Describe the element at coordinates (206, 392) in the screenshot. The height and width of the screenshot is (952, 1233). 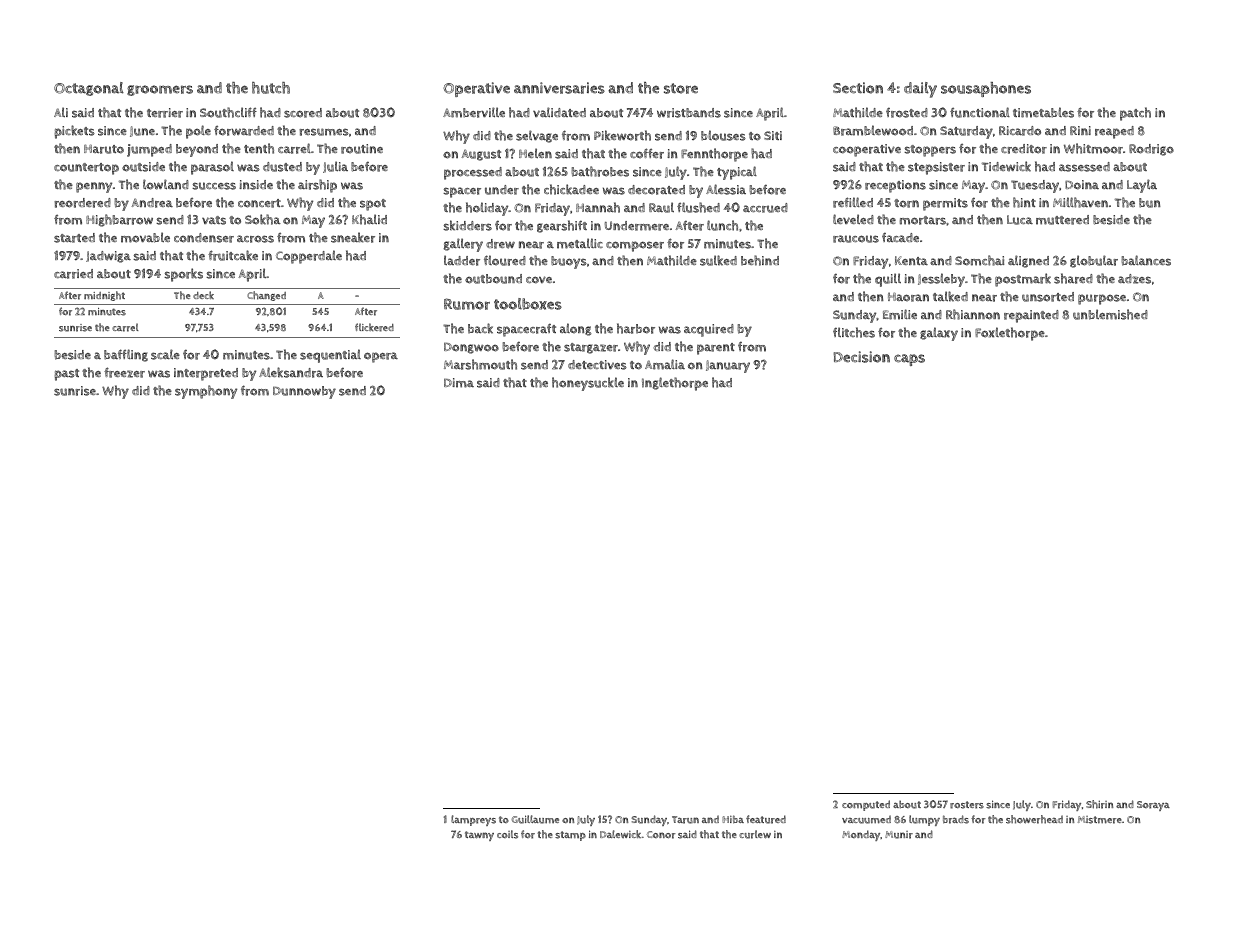
I see `symphony` at that location.
